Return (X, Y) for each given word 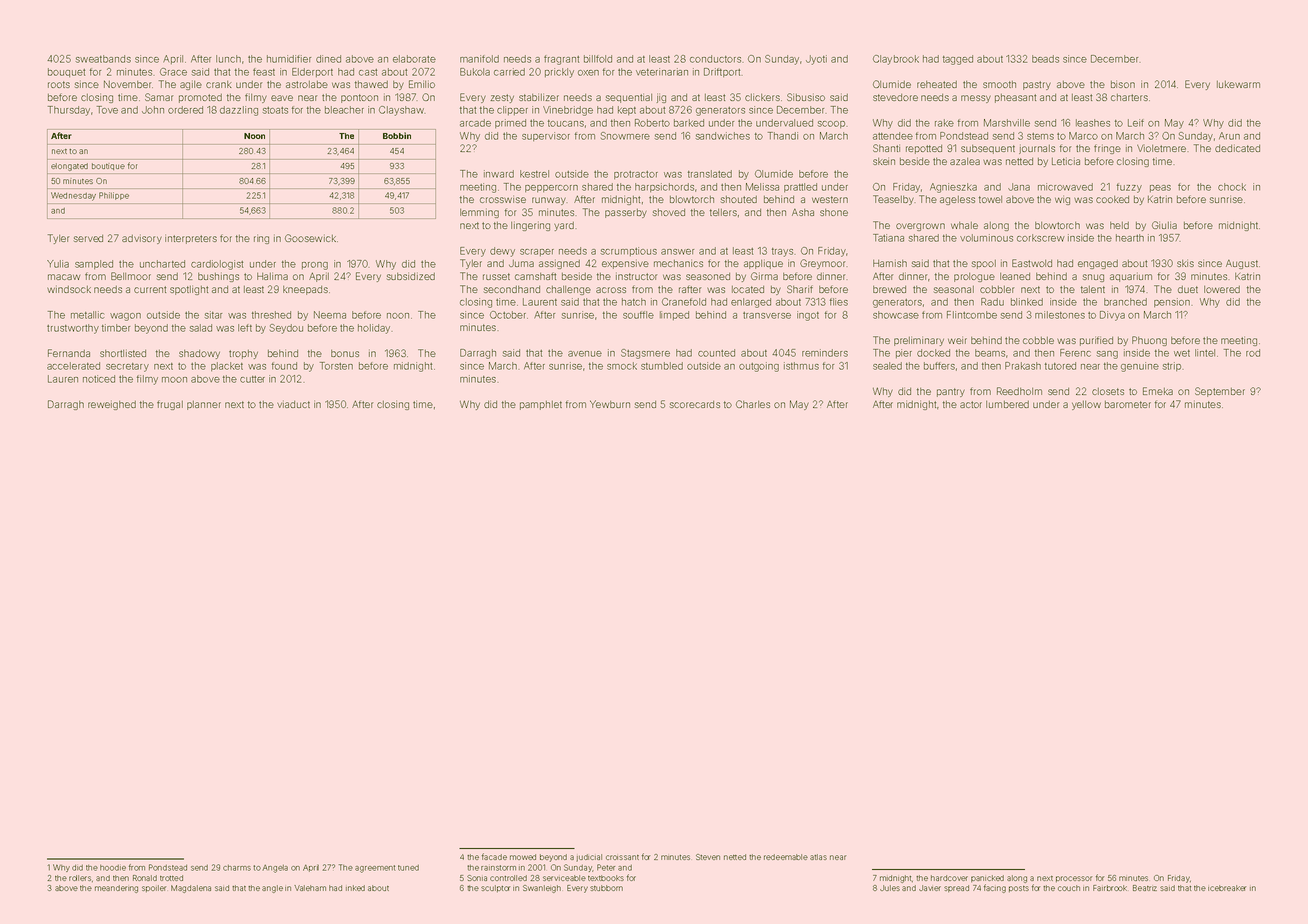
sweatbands (103, 59)
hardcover (949, 878)
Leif (1136, 123)
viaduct (293, 404)
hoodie (113, 868)
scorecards (695, 404)
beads (1045, 59)
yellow (1086, 405)
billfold (598, 59)
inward (499, 174)
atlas (818, 857)
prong (315, 266)
